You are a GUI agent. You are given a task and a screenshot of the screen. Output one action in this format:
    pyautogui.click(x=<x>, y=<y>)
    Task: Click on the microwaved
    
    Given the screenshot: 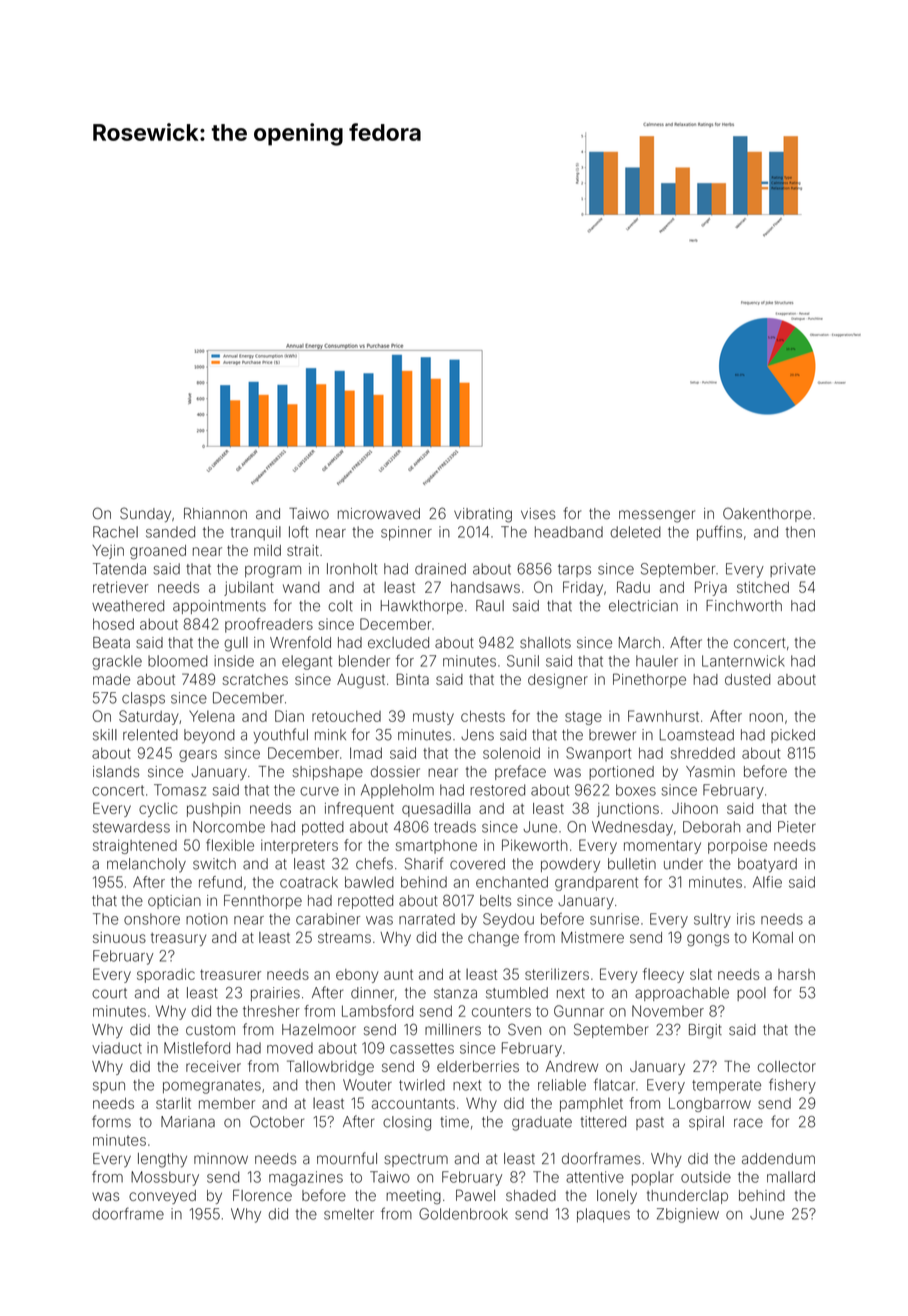 What is the action you would take?
    pyautogui.click(x=379, y=514)
